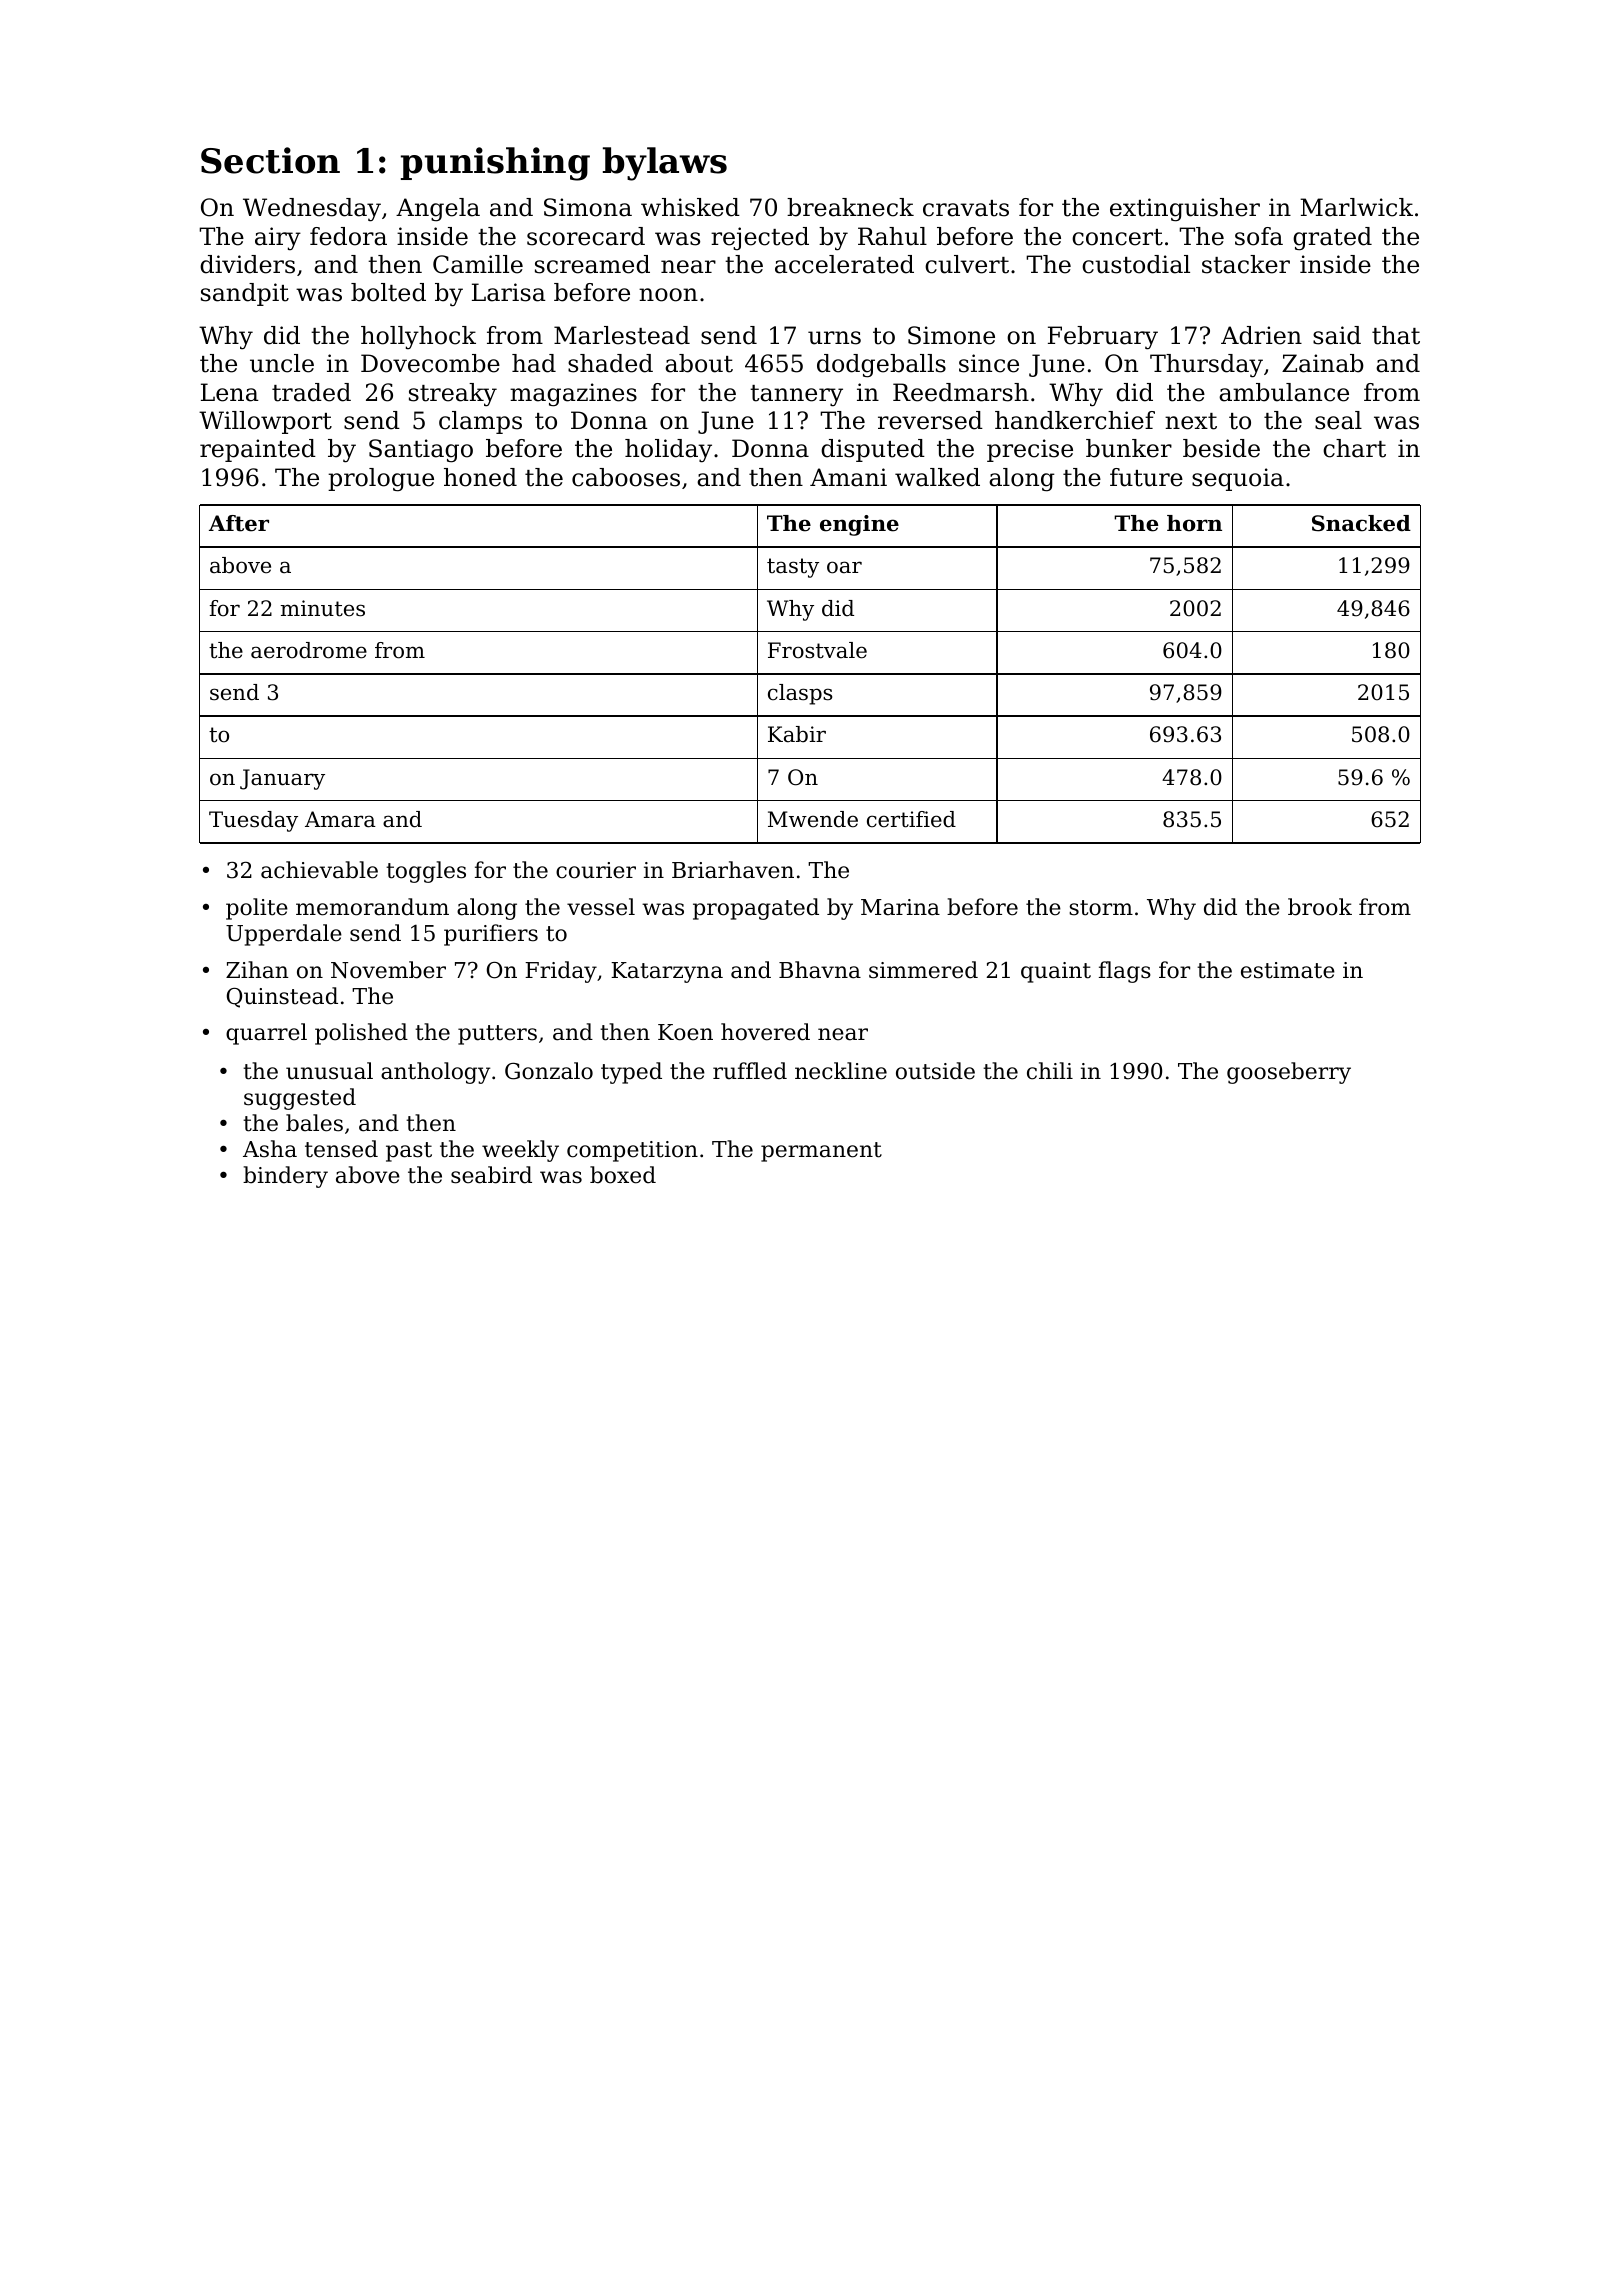  What do you see at coordinates (850, 207) in the screenshot?
I see `breakneck` at bounding box center [850, 207].
